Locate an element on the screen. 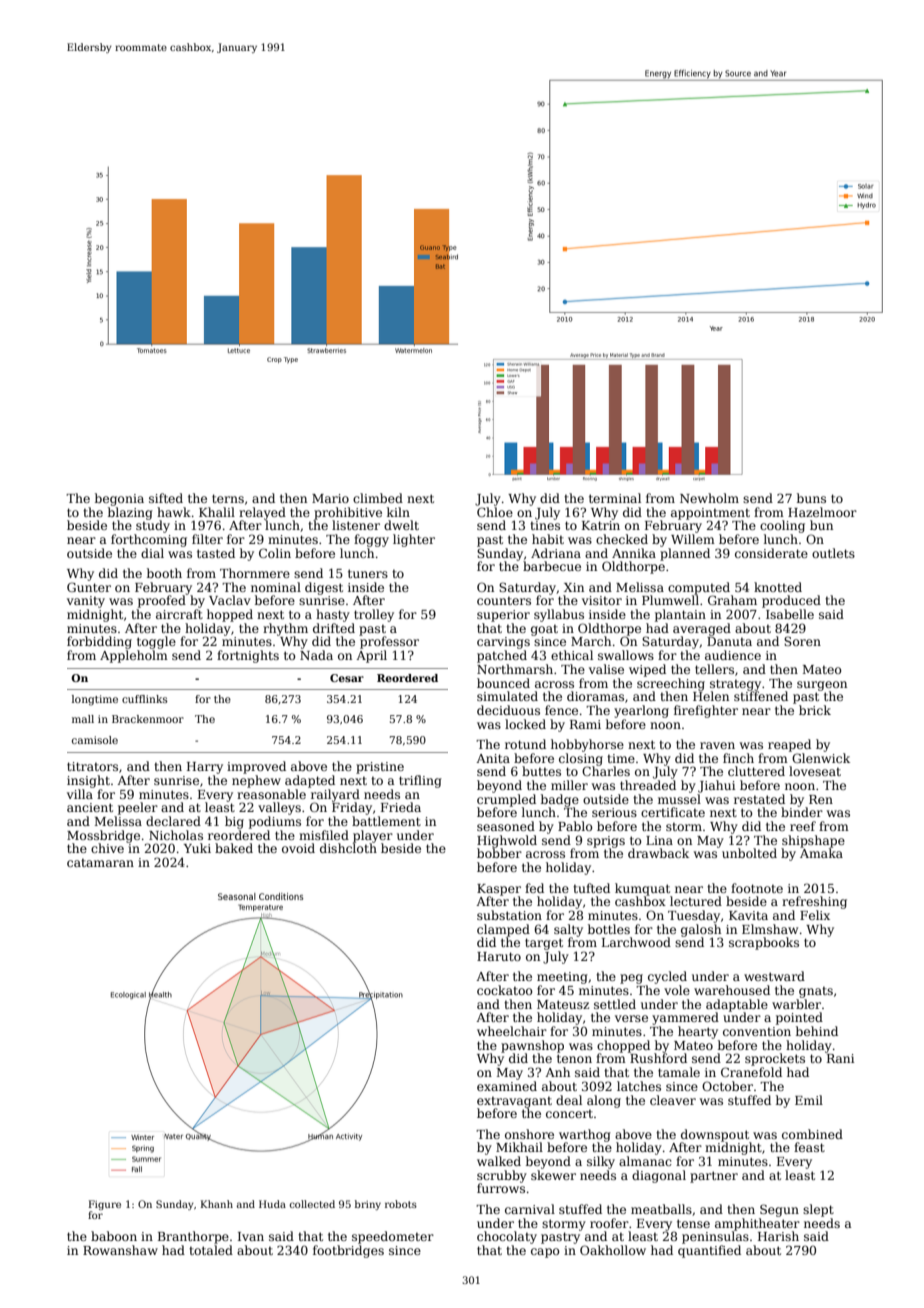 Image resolution: width=924 pixels, height=1308 pixels. loveseat is located at coordinates (815, 771).
